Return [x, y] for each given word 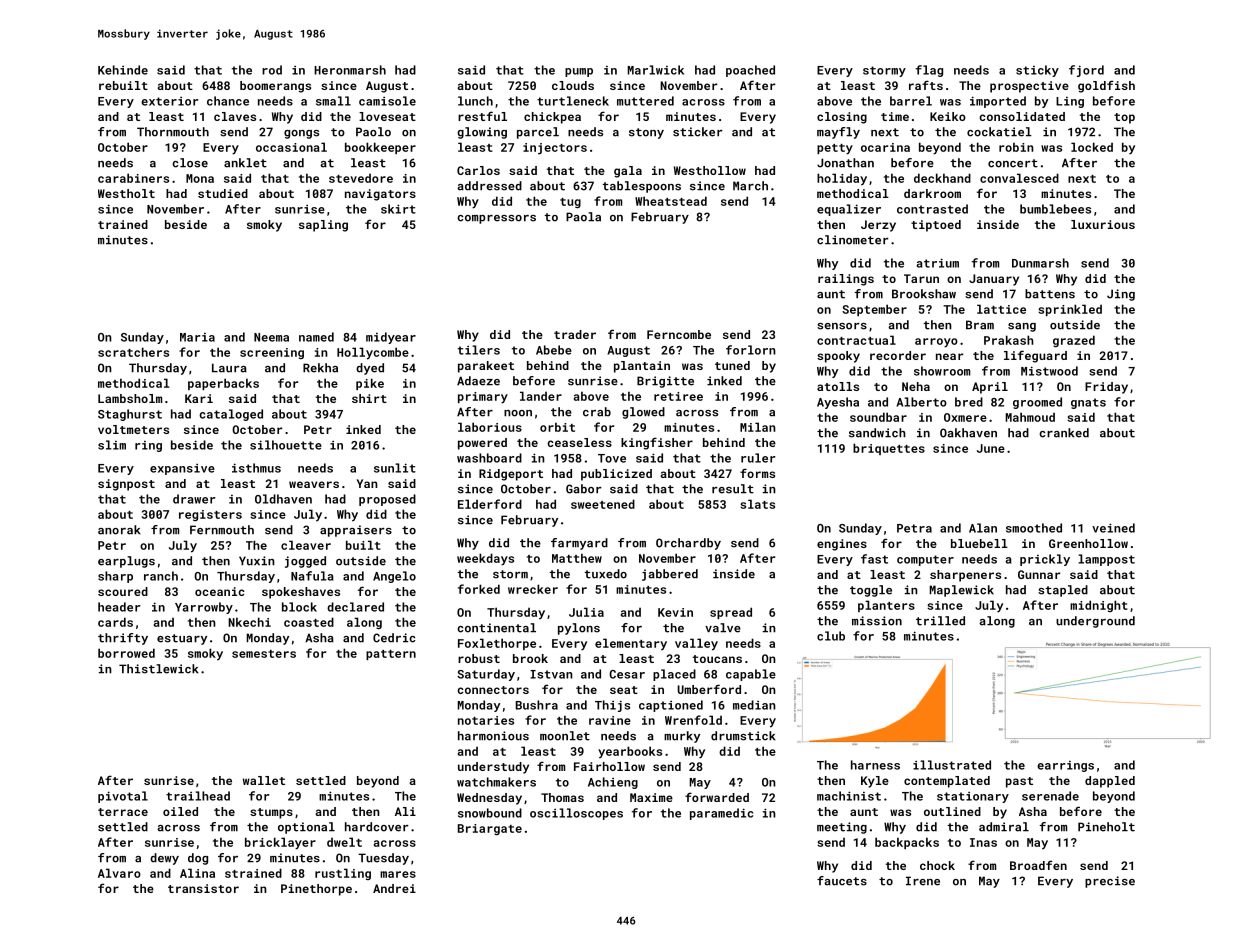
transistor [203, 888]
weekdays [485, 559]
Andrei [394, 888]
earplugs [126, 562]
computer [925, 560]
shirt [369, 398]
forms [757, 473]
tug [570, 203]
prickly [1045, 560]
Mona [200, 178]
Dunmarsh [1040, 263]
